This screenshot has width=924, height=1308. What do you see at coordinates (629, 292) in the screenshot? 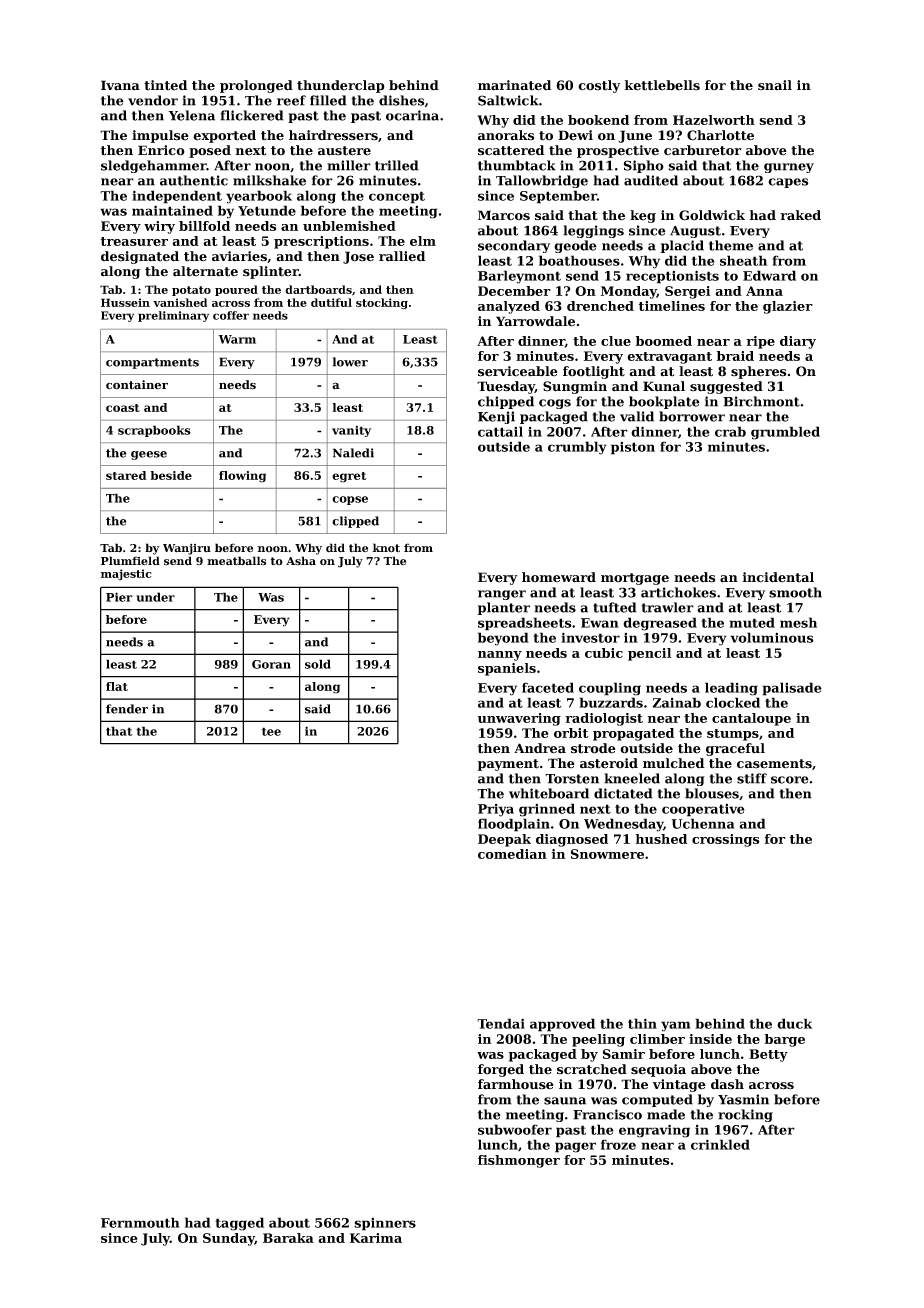
I see `Monday` at bounding box center [629, 292].
